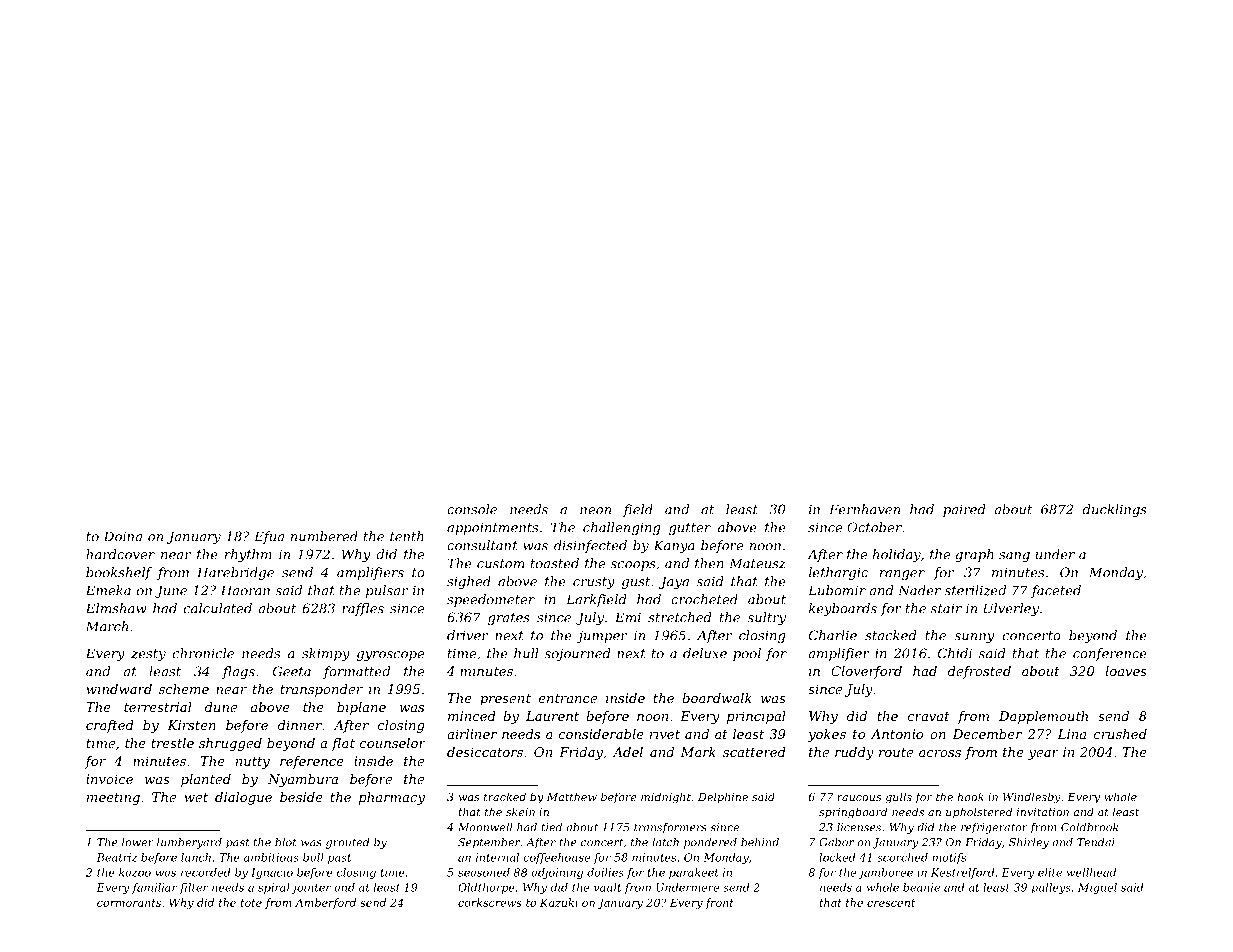 This screenshot has height=952, width=1233. I want to click on neon, so click(595, 511).
